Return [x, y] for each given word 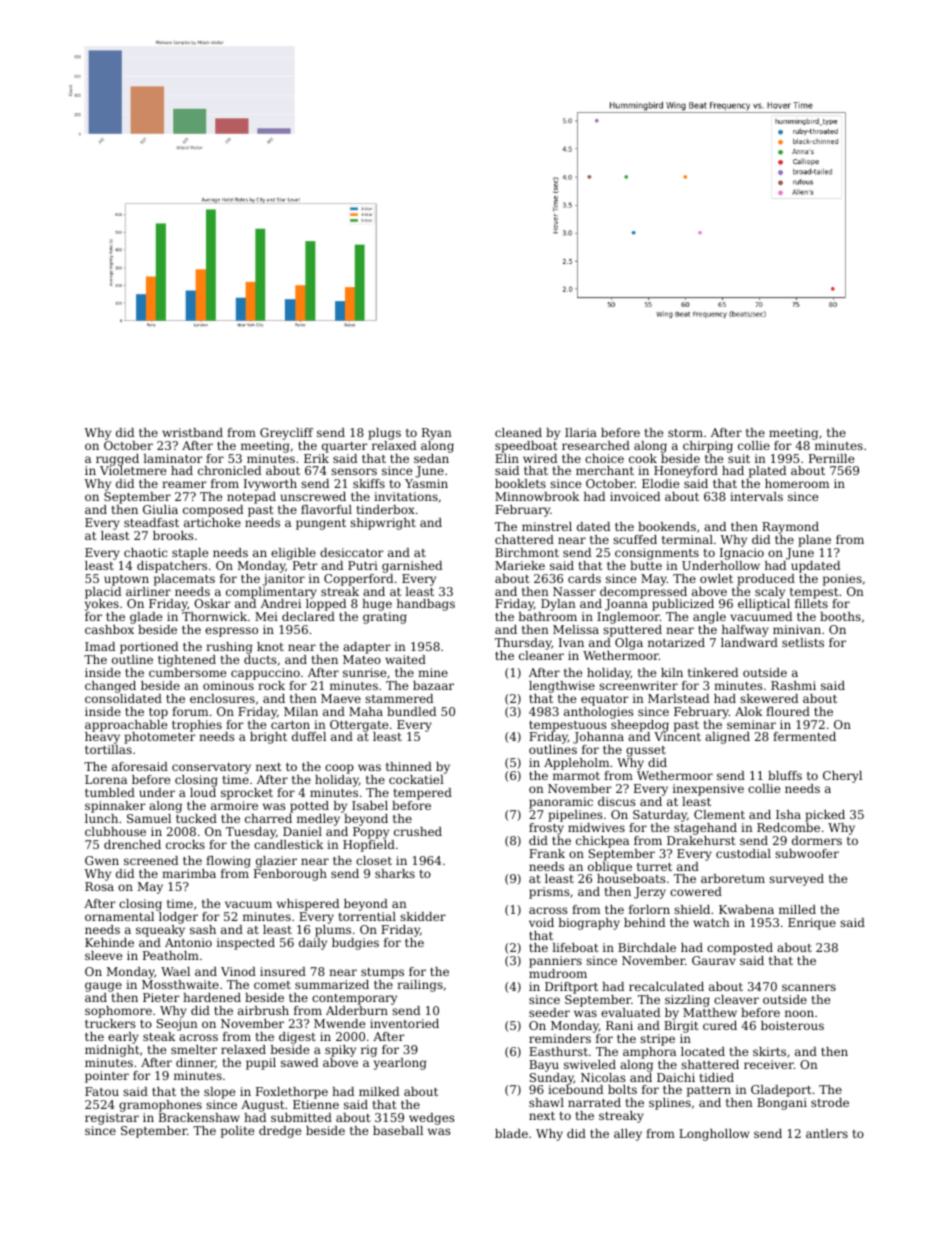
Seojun [177, 1025]
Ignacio [742, 554]
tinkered [713, 672]
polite [237, 1132]
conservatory [211, 768]
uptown [126, 580]
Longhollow [714, 1135]
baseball [398, 1130]
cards [584, 578]
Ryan [437, 434]
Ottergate [359, 726]
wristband [192, 432]
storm [685, 433]
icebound [575, 1089]
